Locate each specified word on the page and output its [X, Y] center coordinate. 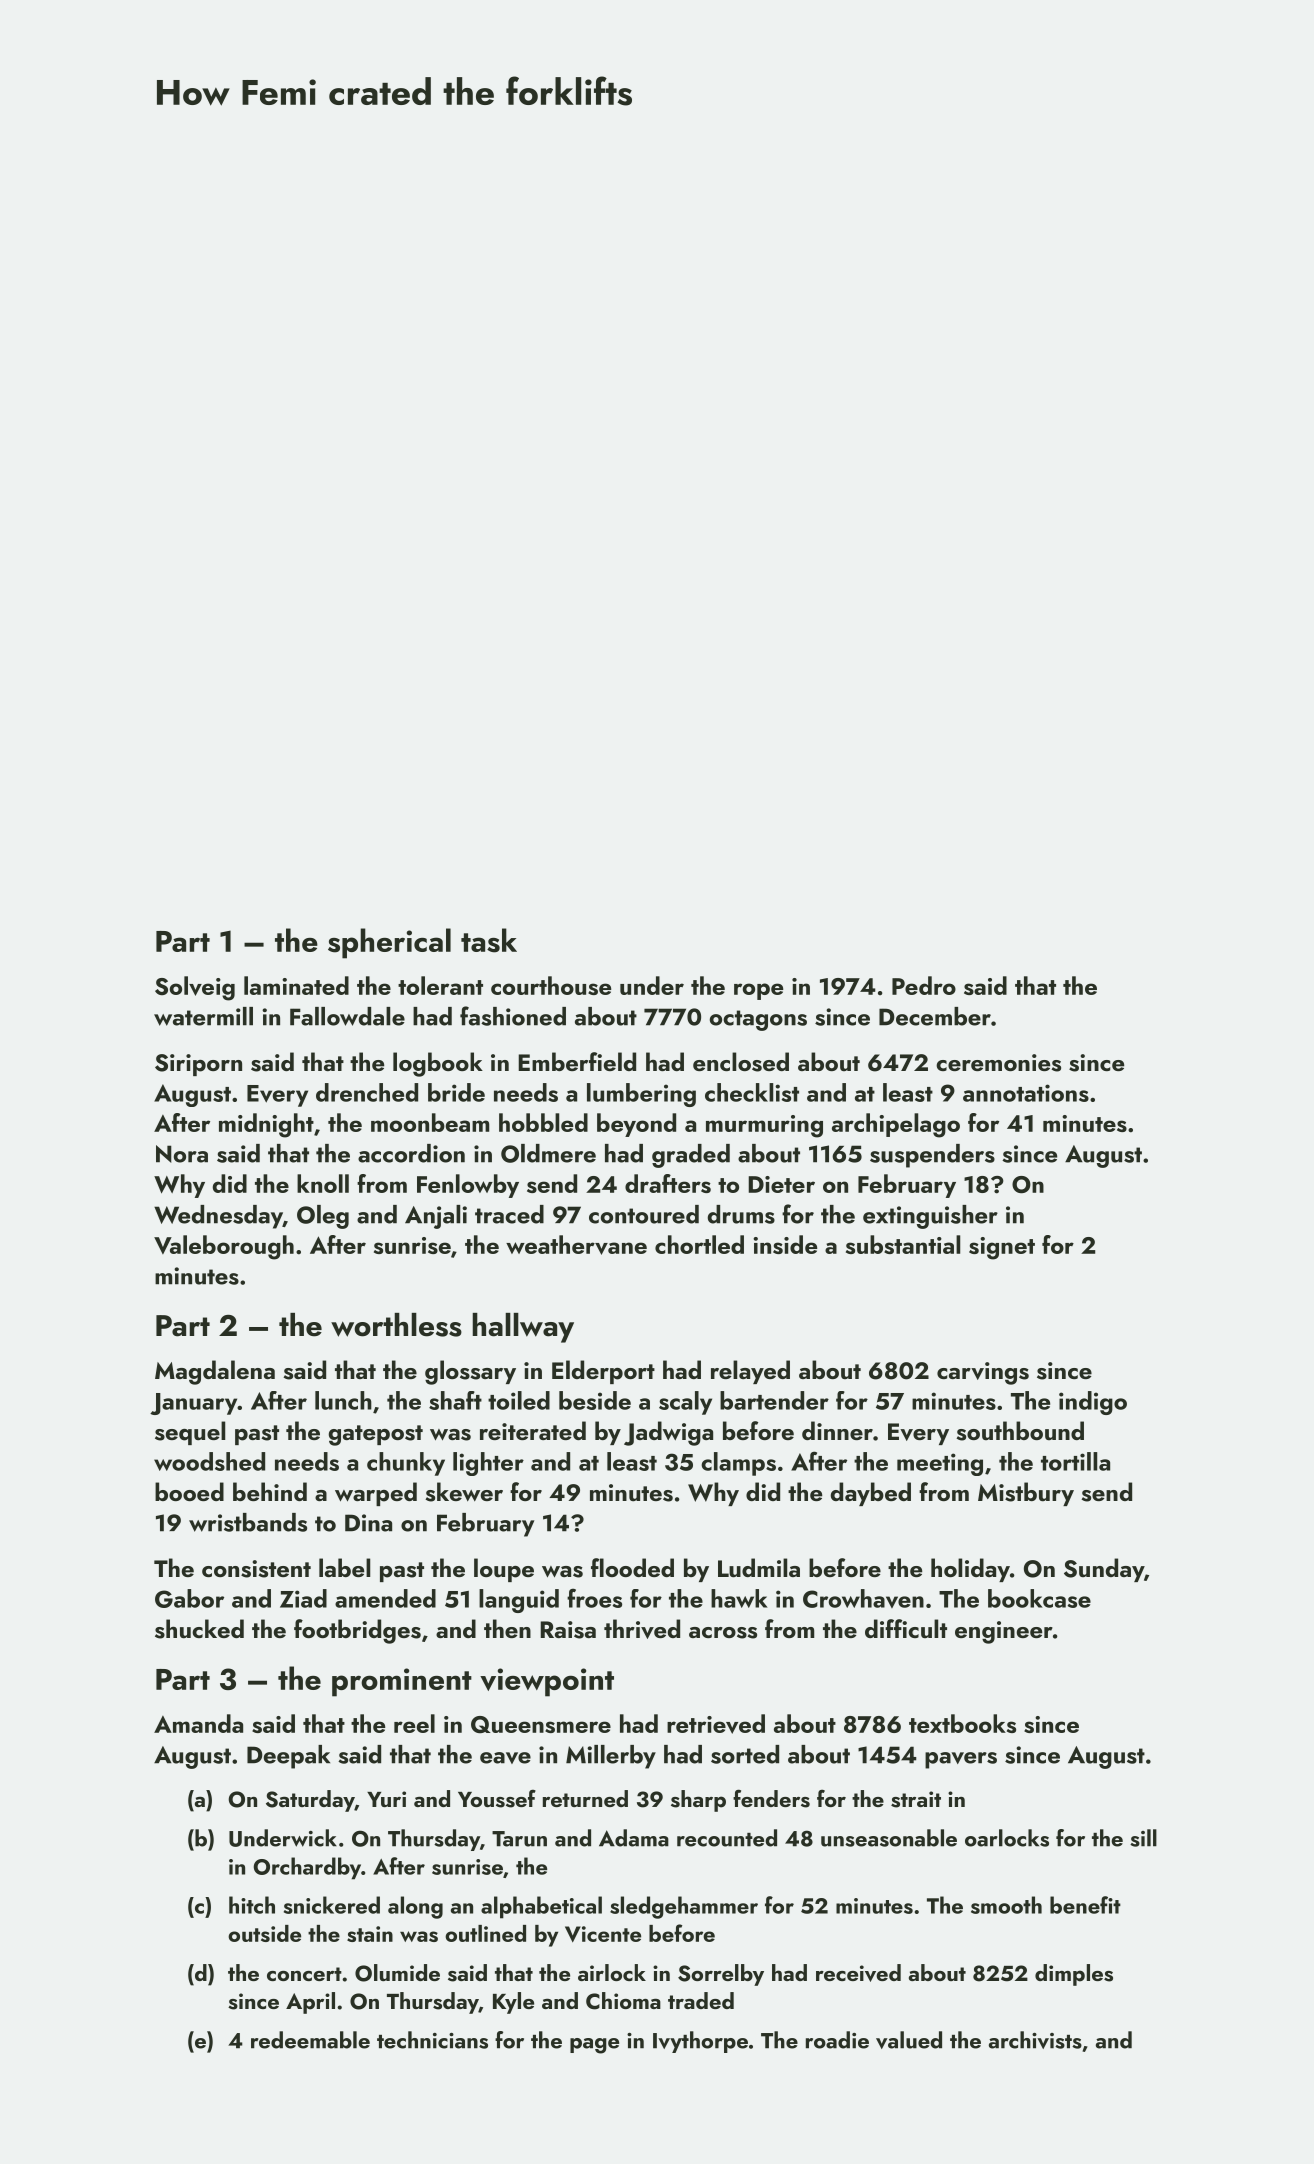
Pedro [924, 985]
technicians [432, 2040]
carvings [983, 1373]
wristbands [248, 1522]
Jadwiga [668, 1433]
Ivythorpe [700, 2042]
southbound [1020, 1431]
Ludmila [759, 1568]
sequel [190, 1433]
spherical [389, 943]
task [489, 940]
